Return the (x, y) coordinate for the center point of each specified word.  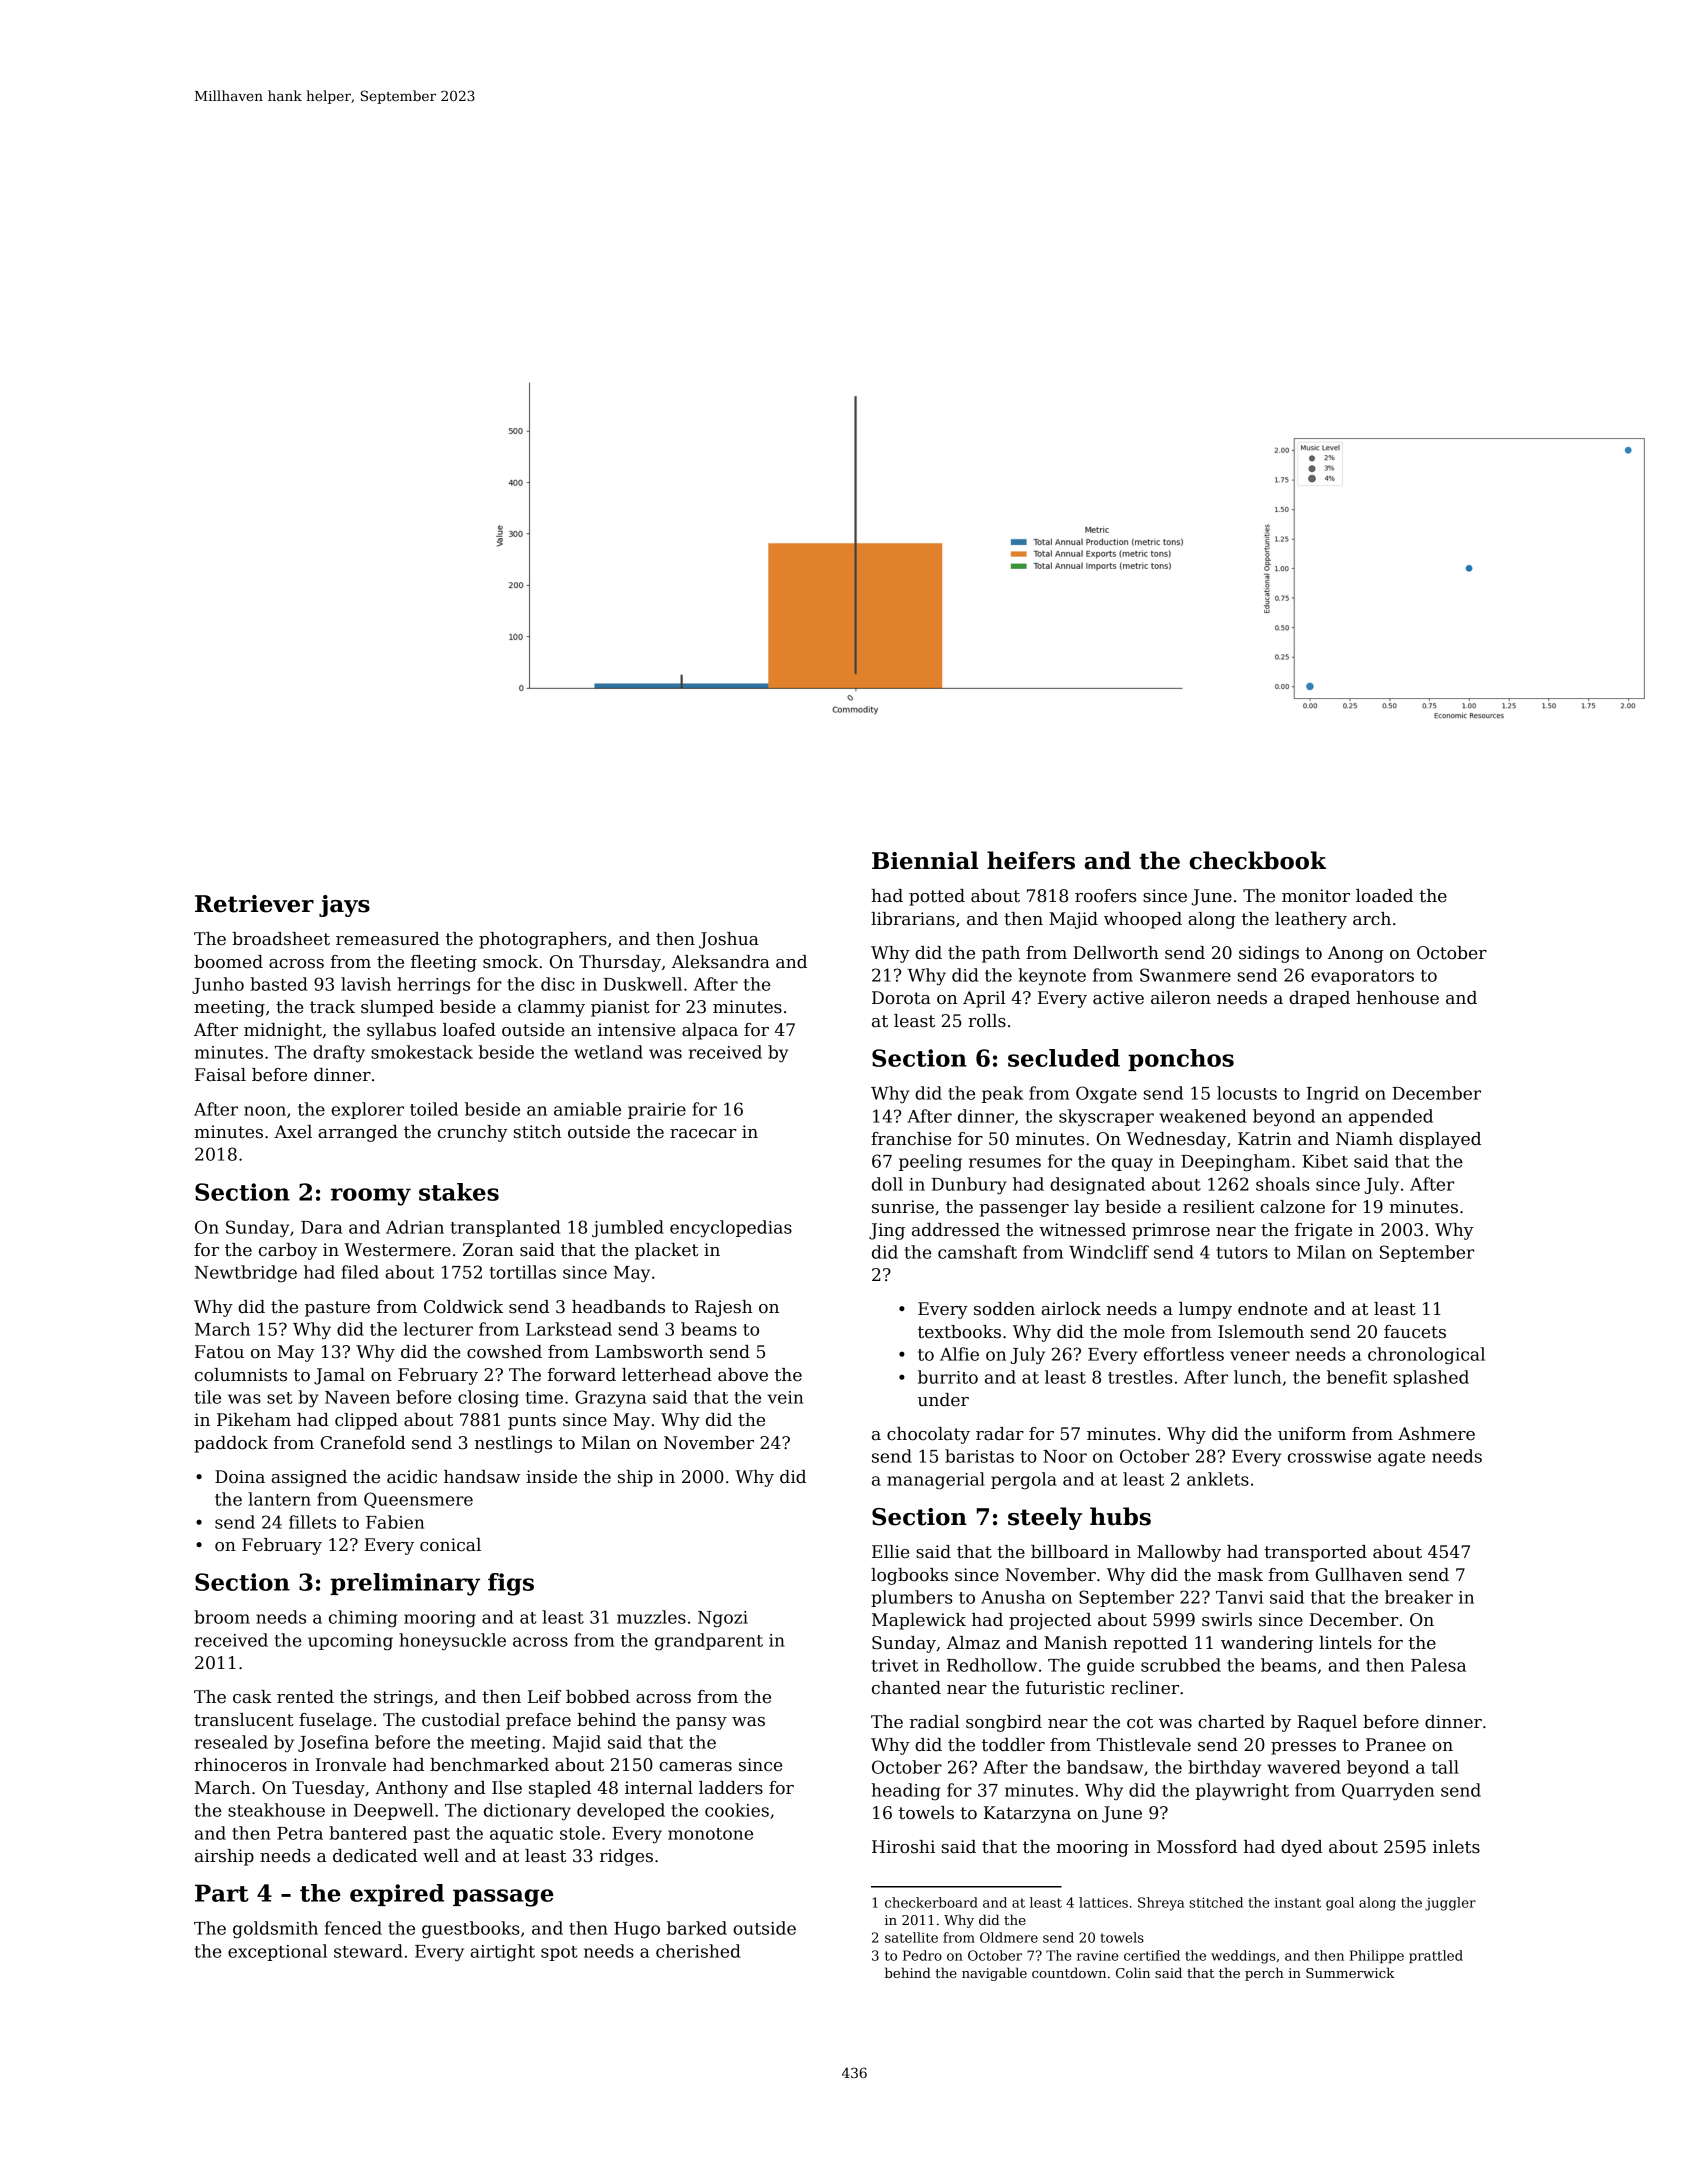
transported (1315, 1553)
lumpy (1205, 1310)
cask (252, 1697)
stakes (459, 1192)
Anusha (1013, 1597)
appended (1391, 1117)
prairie (657, 1111)
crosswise (1329, 1456)
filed (360, 1272)
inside (551, 1477)
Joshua (729, 940)
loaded (1384, 896)
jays (344, 906)
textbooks (959, 1332)
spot (559, 1953)
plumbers (911, 1598)
